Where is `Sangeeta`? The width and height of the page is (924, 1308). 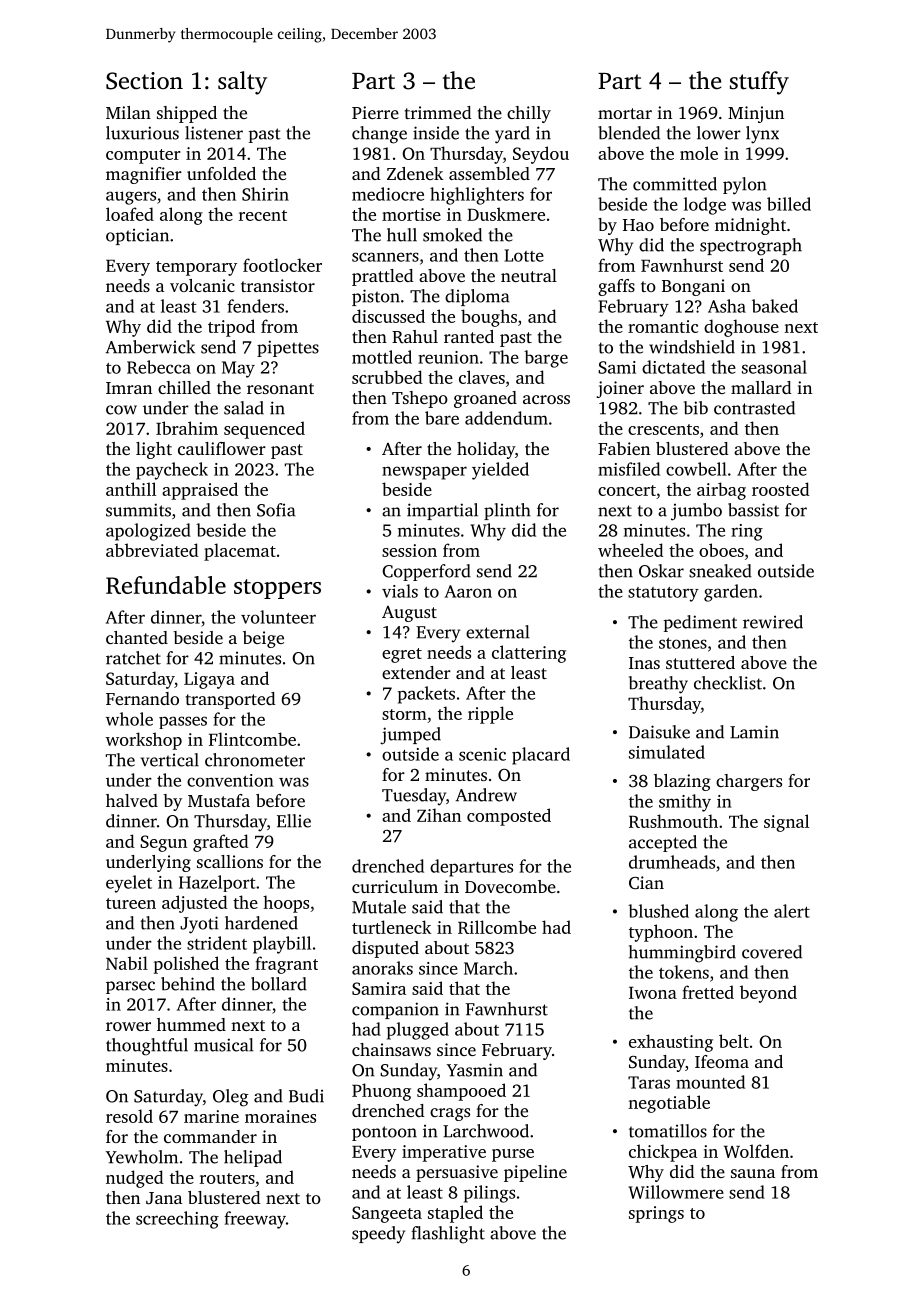
Sangeeta is located at coordinates (387, 1214).
